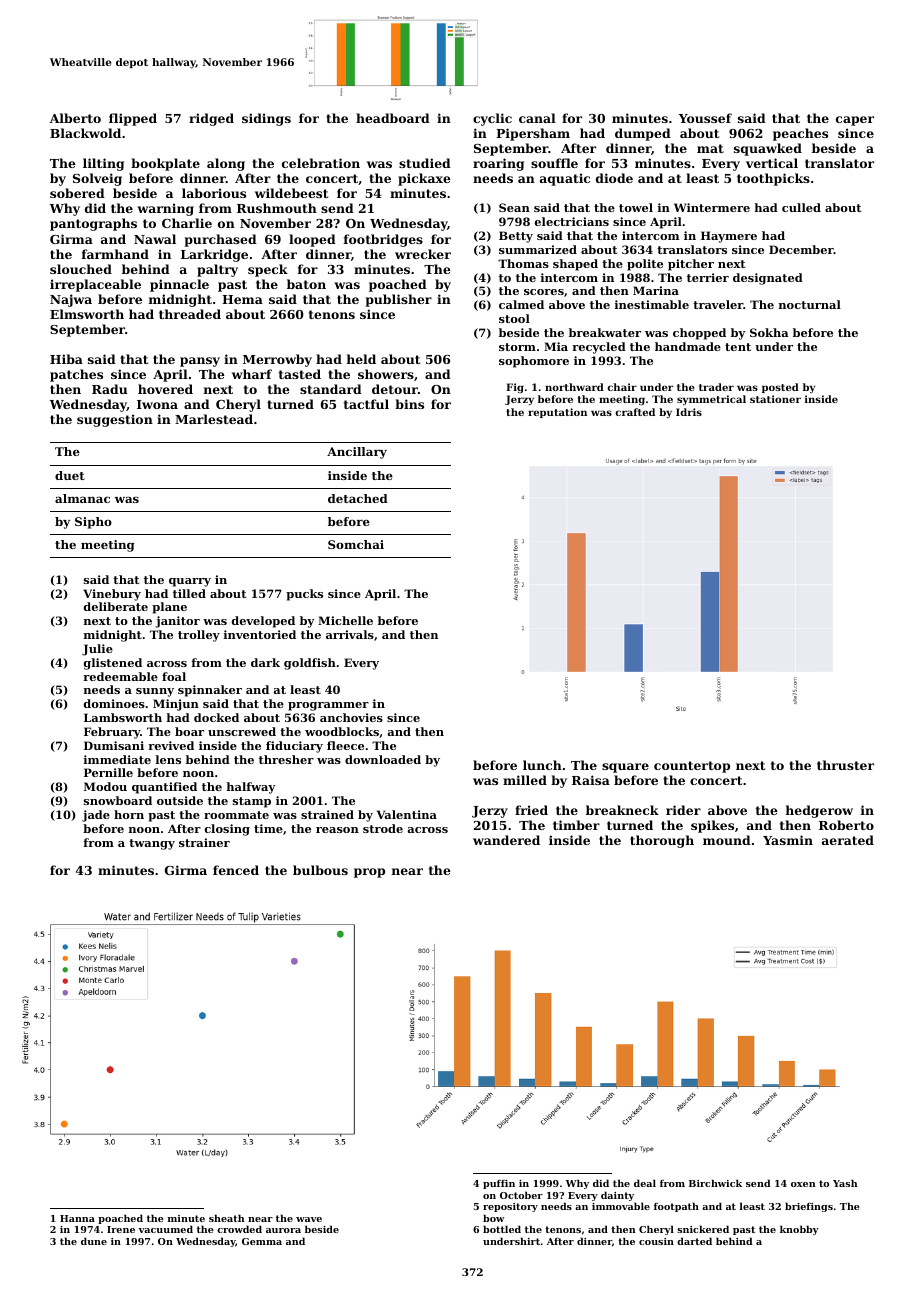  Describe the element at coordinates (845, 765) in the screenshot. I see `thruster` at that location.
